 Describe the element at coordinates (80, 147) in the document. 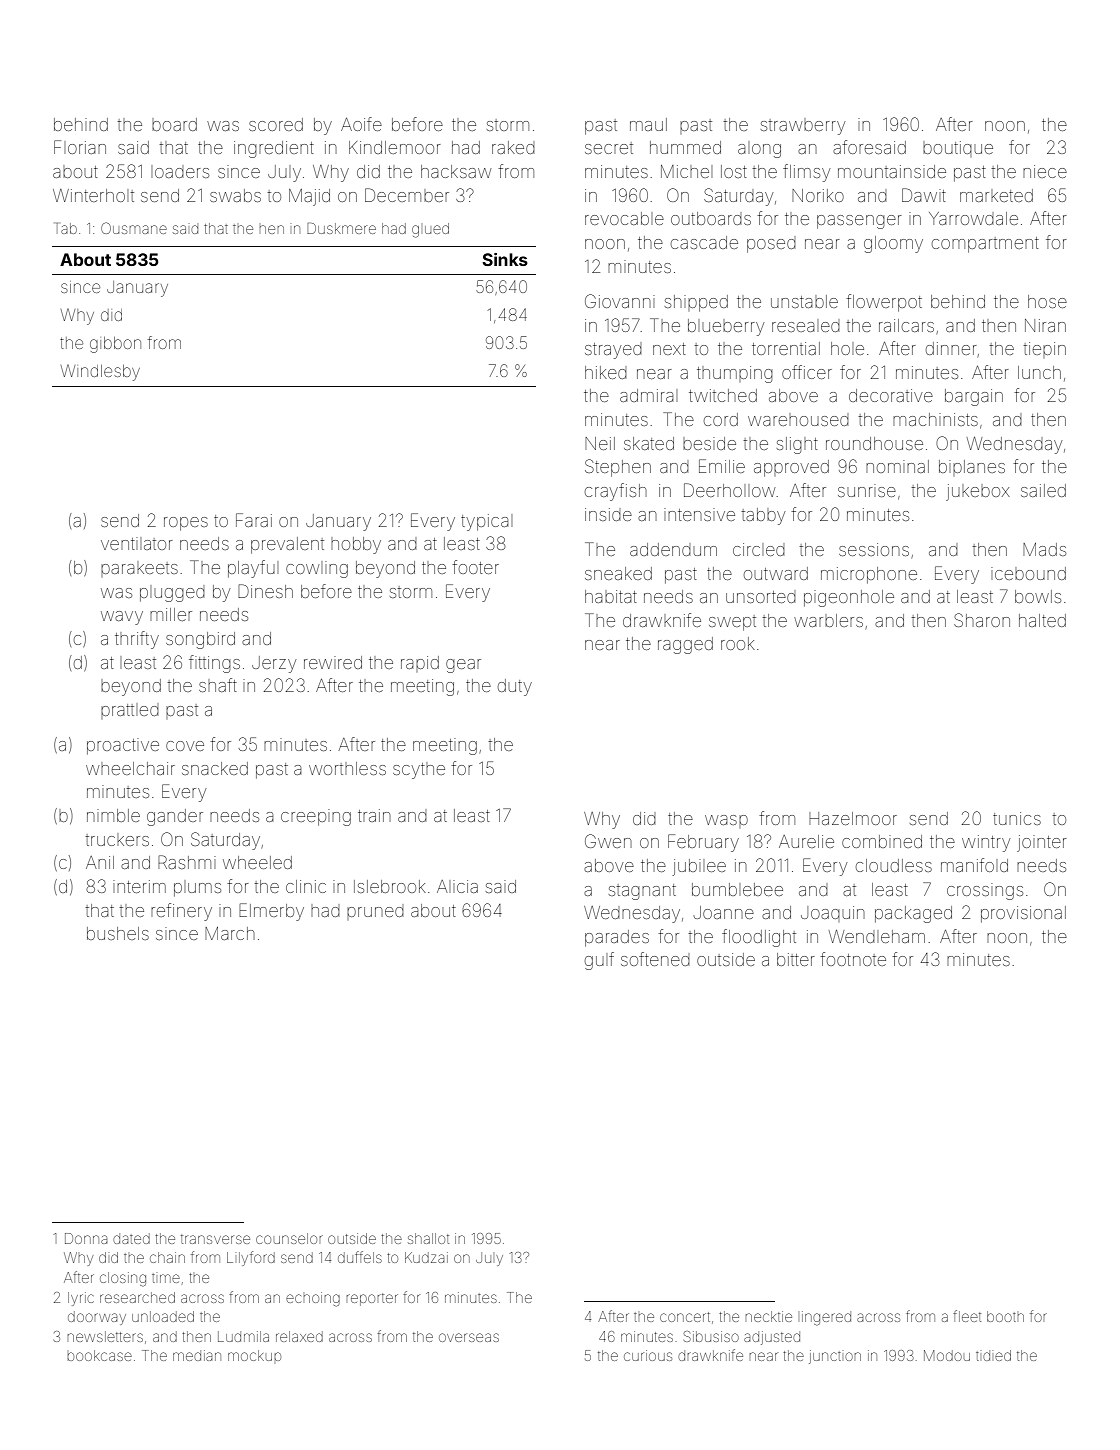

I see `Florian` at that location.
